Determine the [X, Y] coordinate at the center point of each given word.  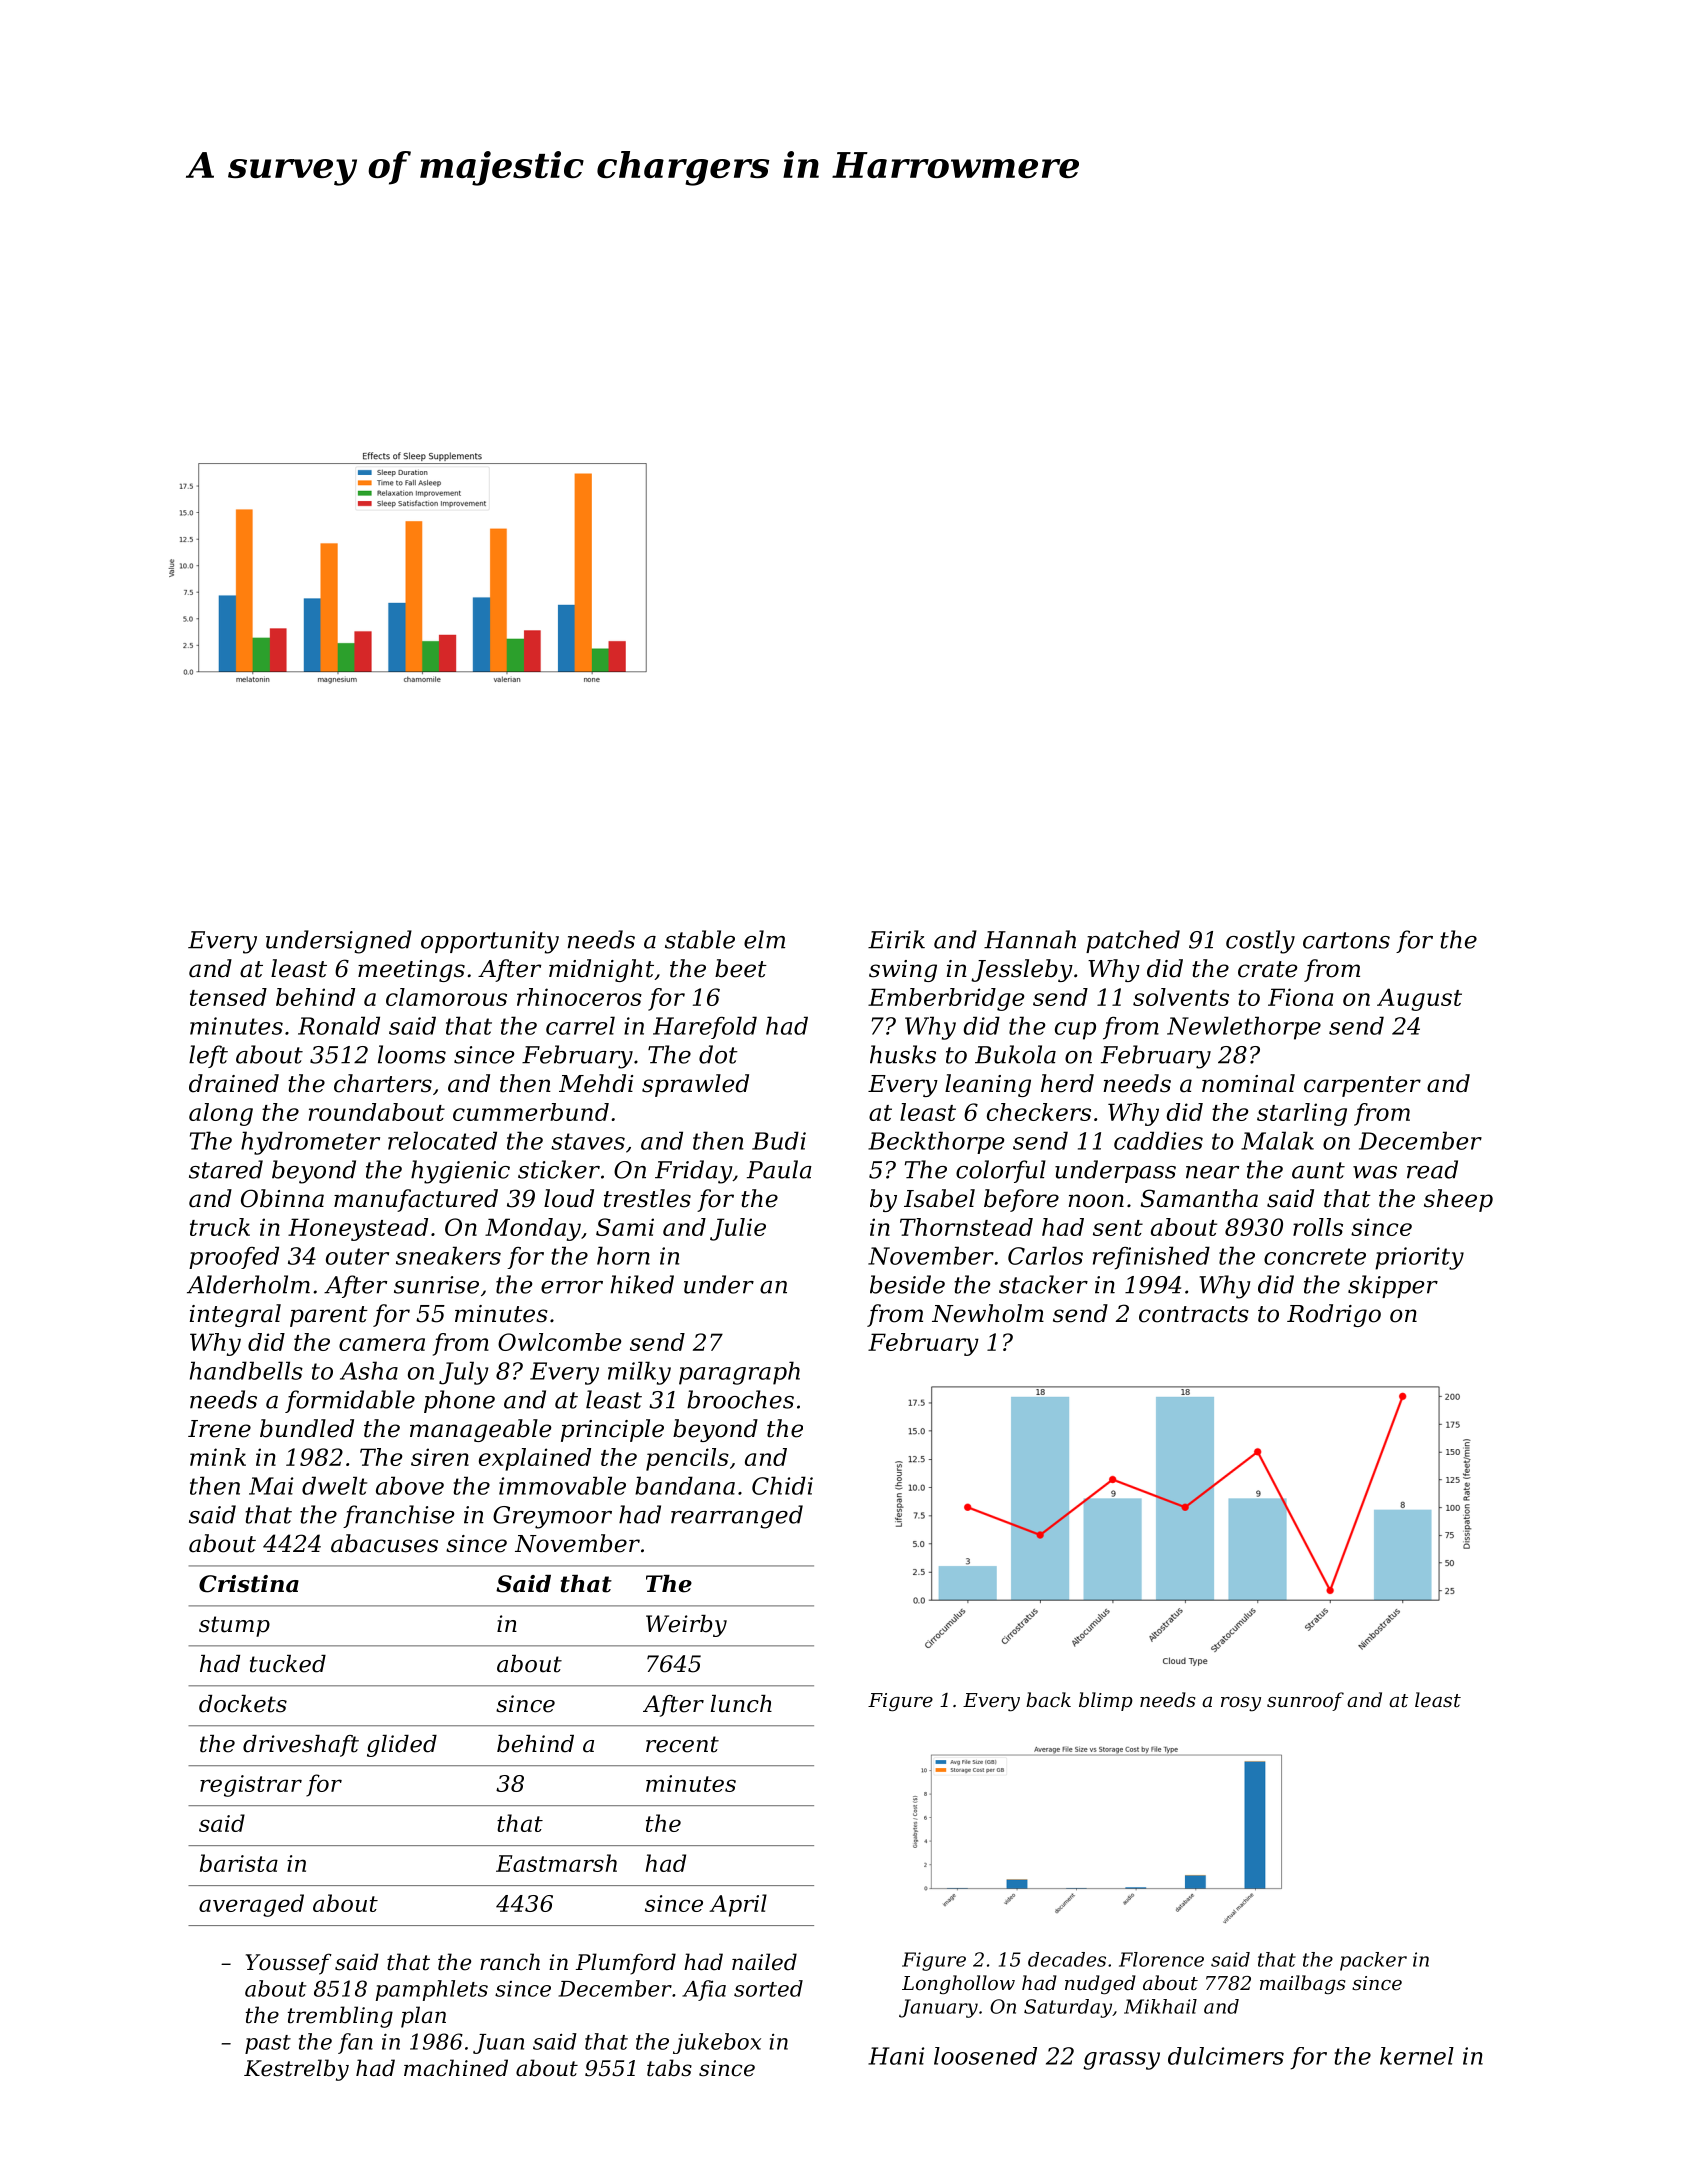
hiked [642, 1284]
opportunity [490, 942]
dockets [243, 1704]
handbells [246, 1370]
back [1048, 1699]
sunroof [1305, 1701]
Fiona [1300, 997]
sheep [1458, 1200]
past [268, 2044]
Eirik [896, 939]
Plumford [626, 1964]
